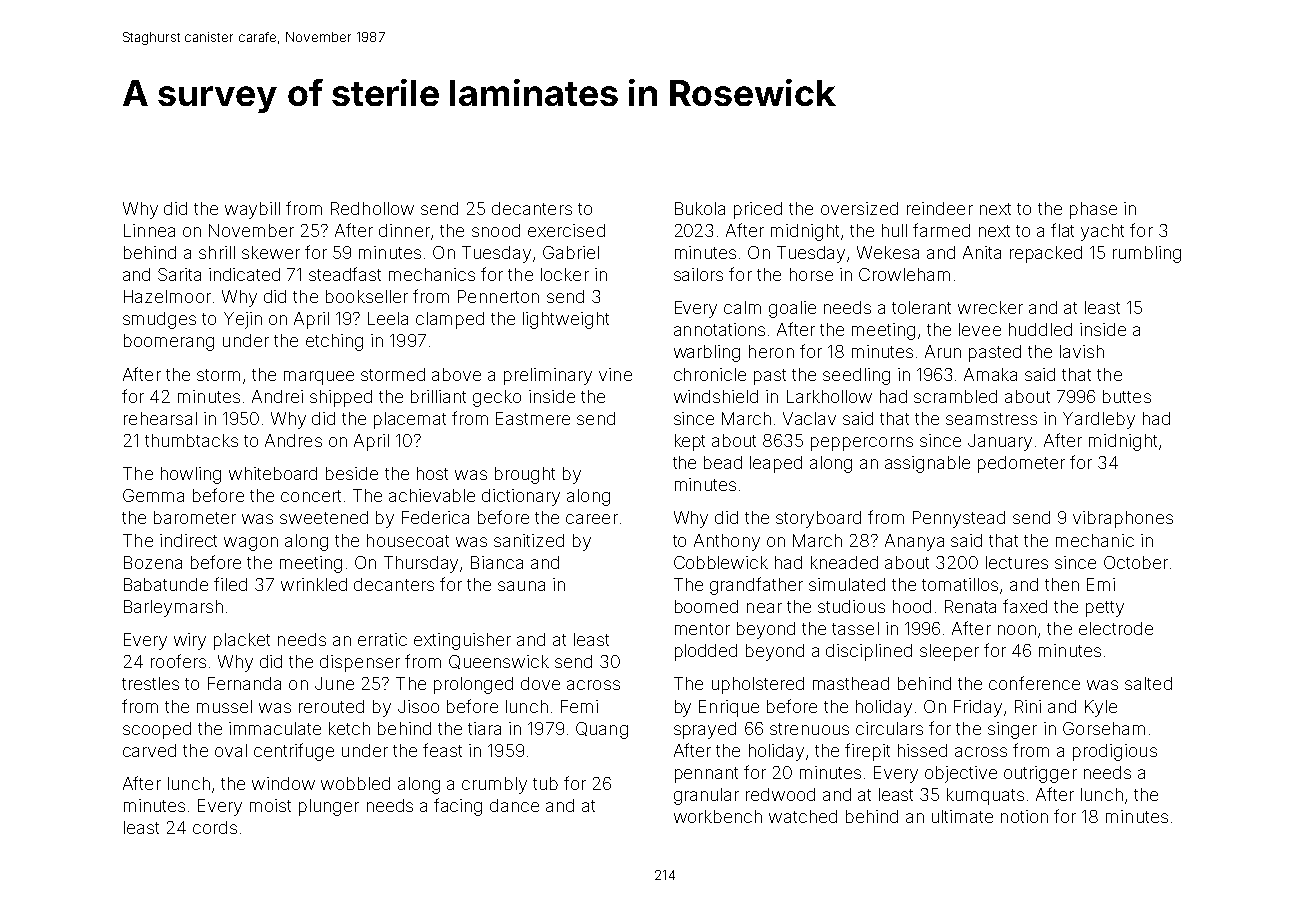  I want to click on cords, so click(215, 827).
